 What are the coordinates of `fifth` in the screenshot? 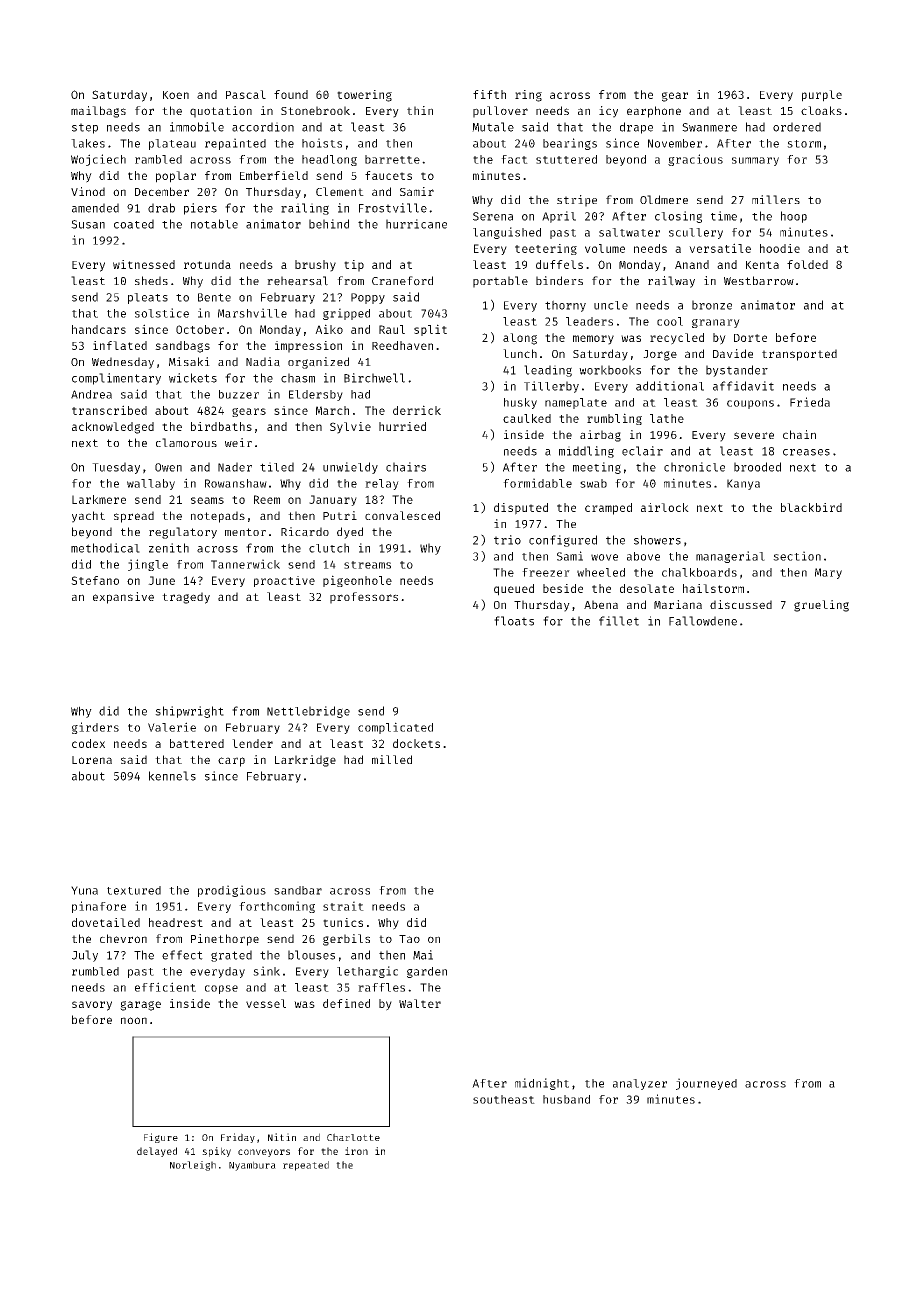 It's located at (489, 94).
